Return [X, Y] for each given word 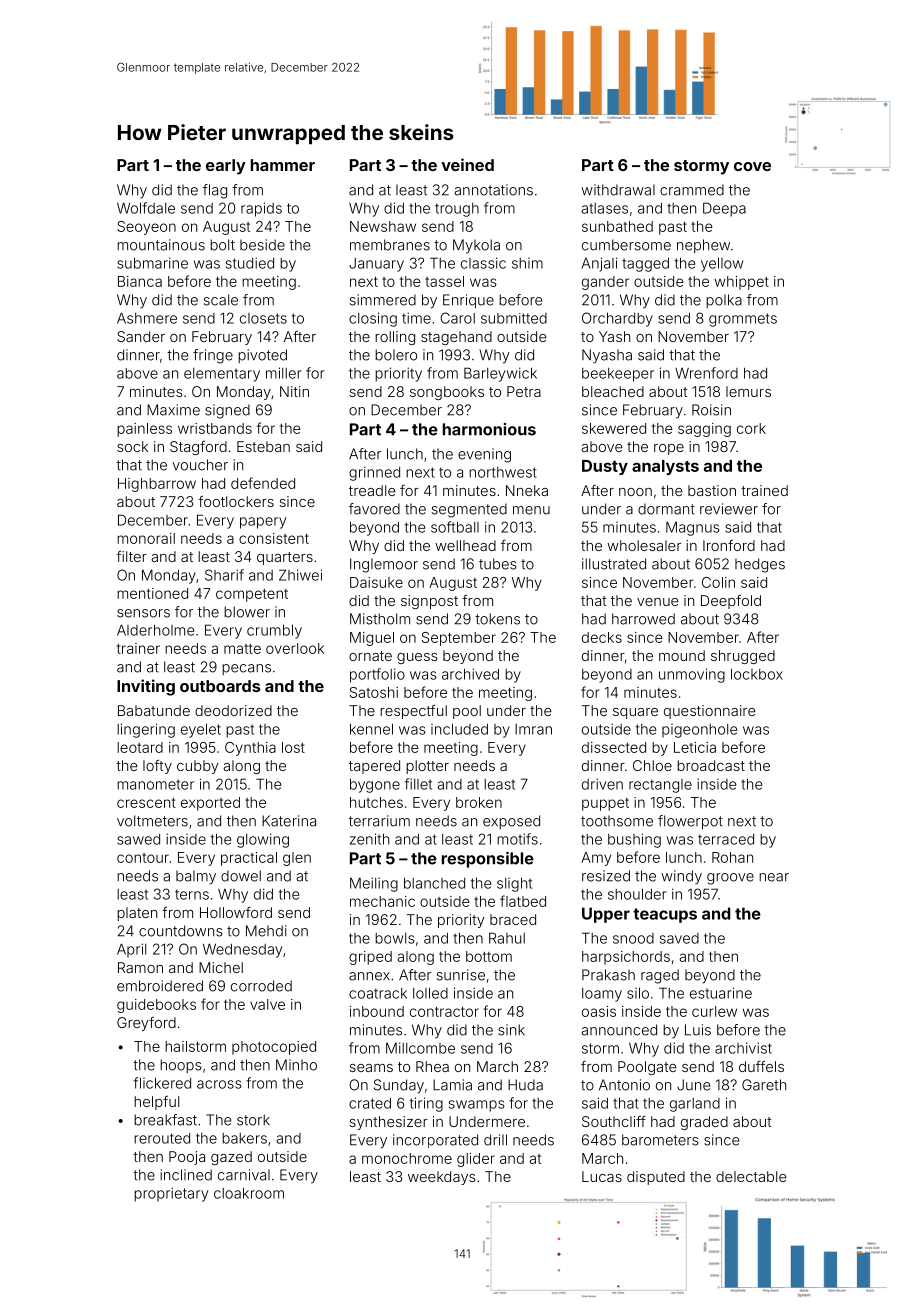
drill [495, 1140]
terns [192, 894]
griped [370, 958]
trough [457, 210]
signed [227, 411]
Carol [457, 318]
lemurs [748, 391]
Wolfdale [146, 208]
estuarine [721, 993]
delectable [751, 1176]
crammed [692, 190]
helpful [156, 1103]
